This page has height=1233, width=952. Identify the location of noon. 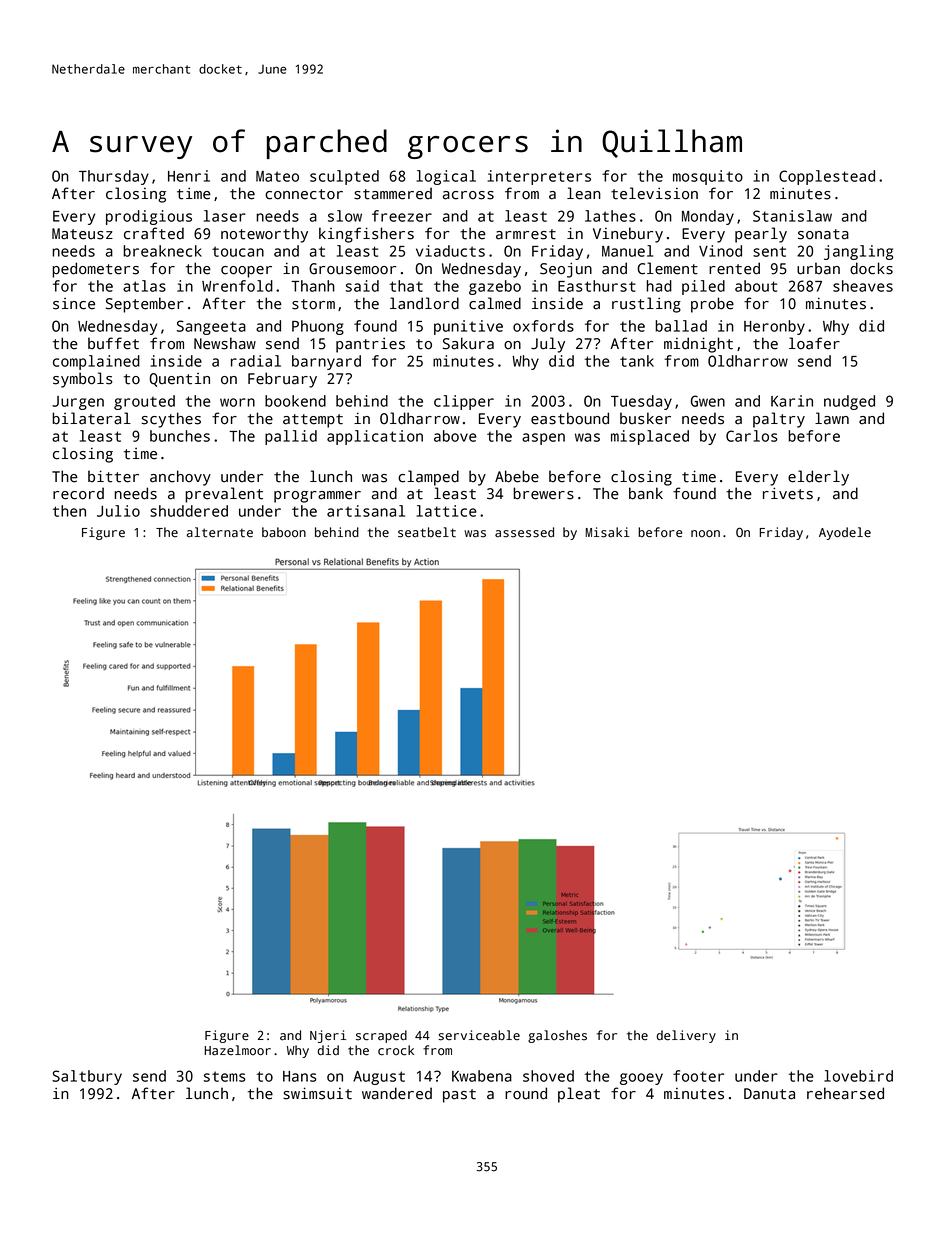
(705, 534).
